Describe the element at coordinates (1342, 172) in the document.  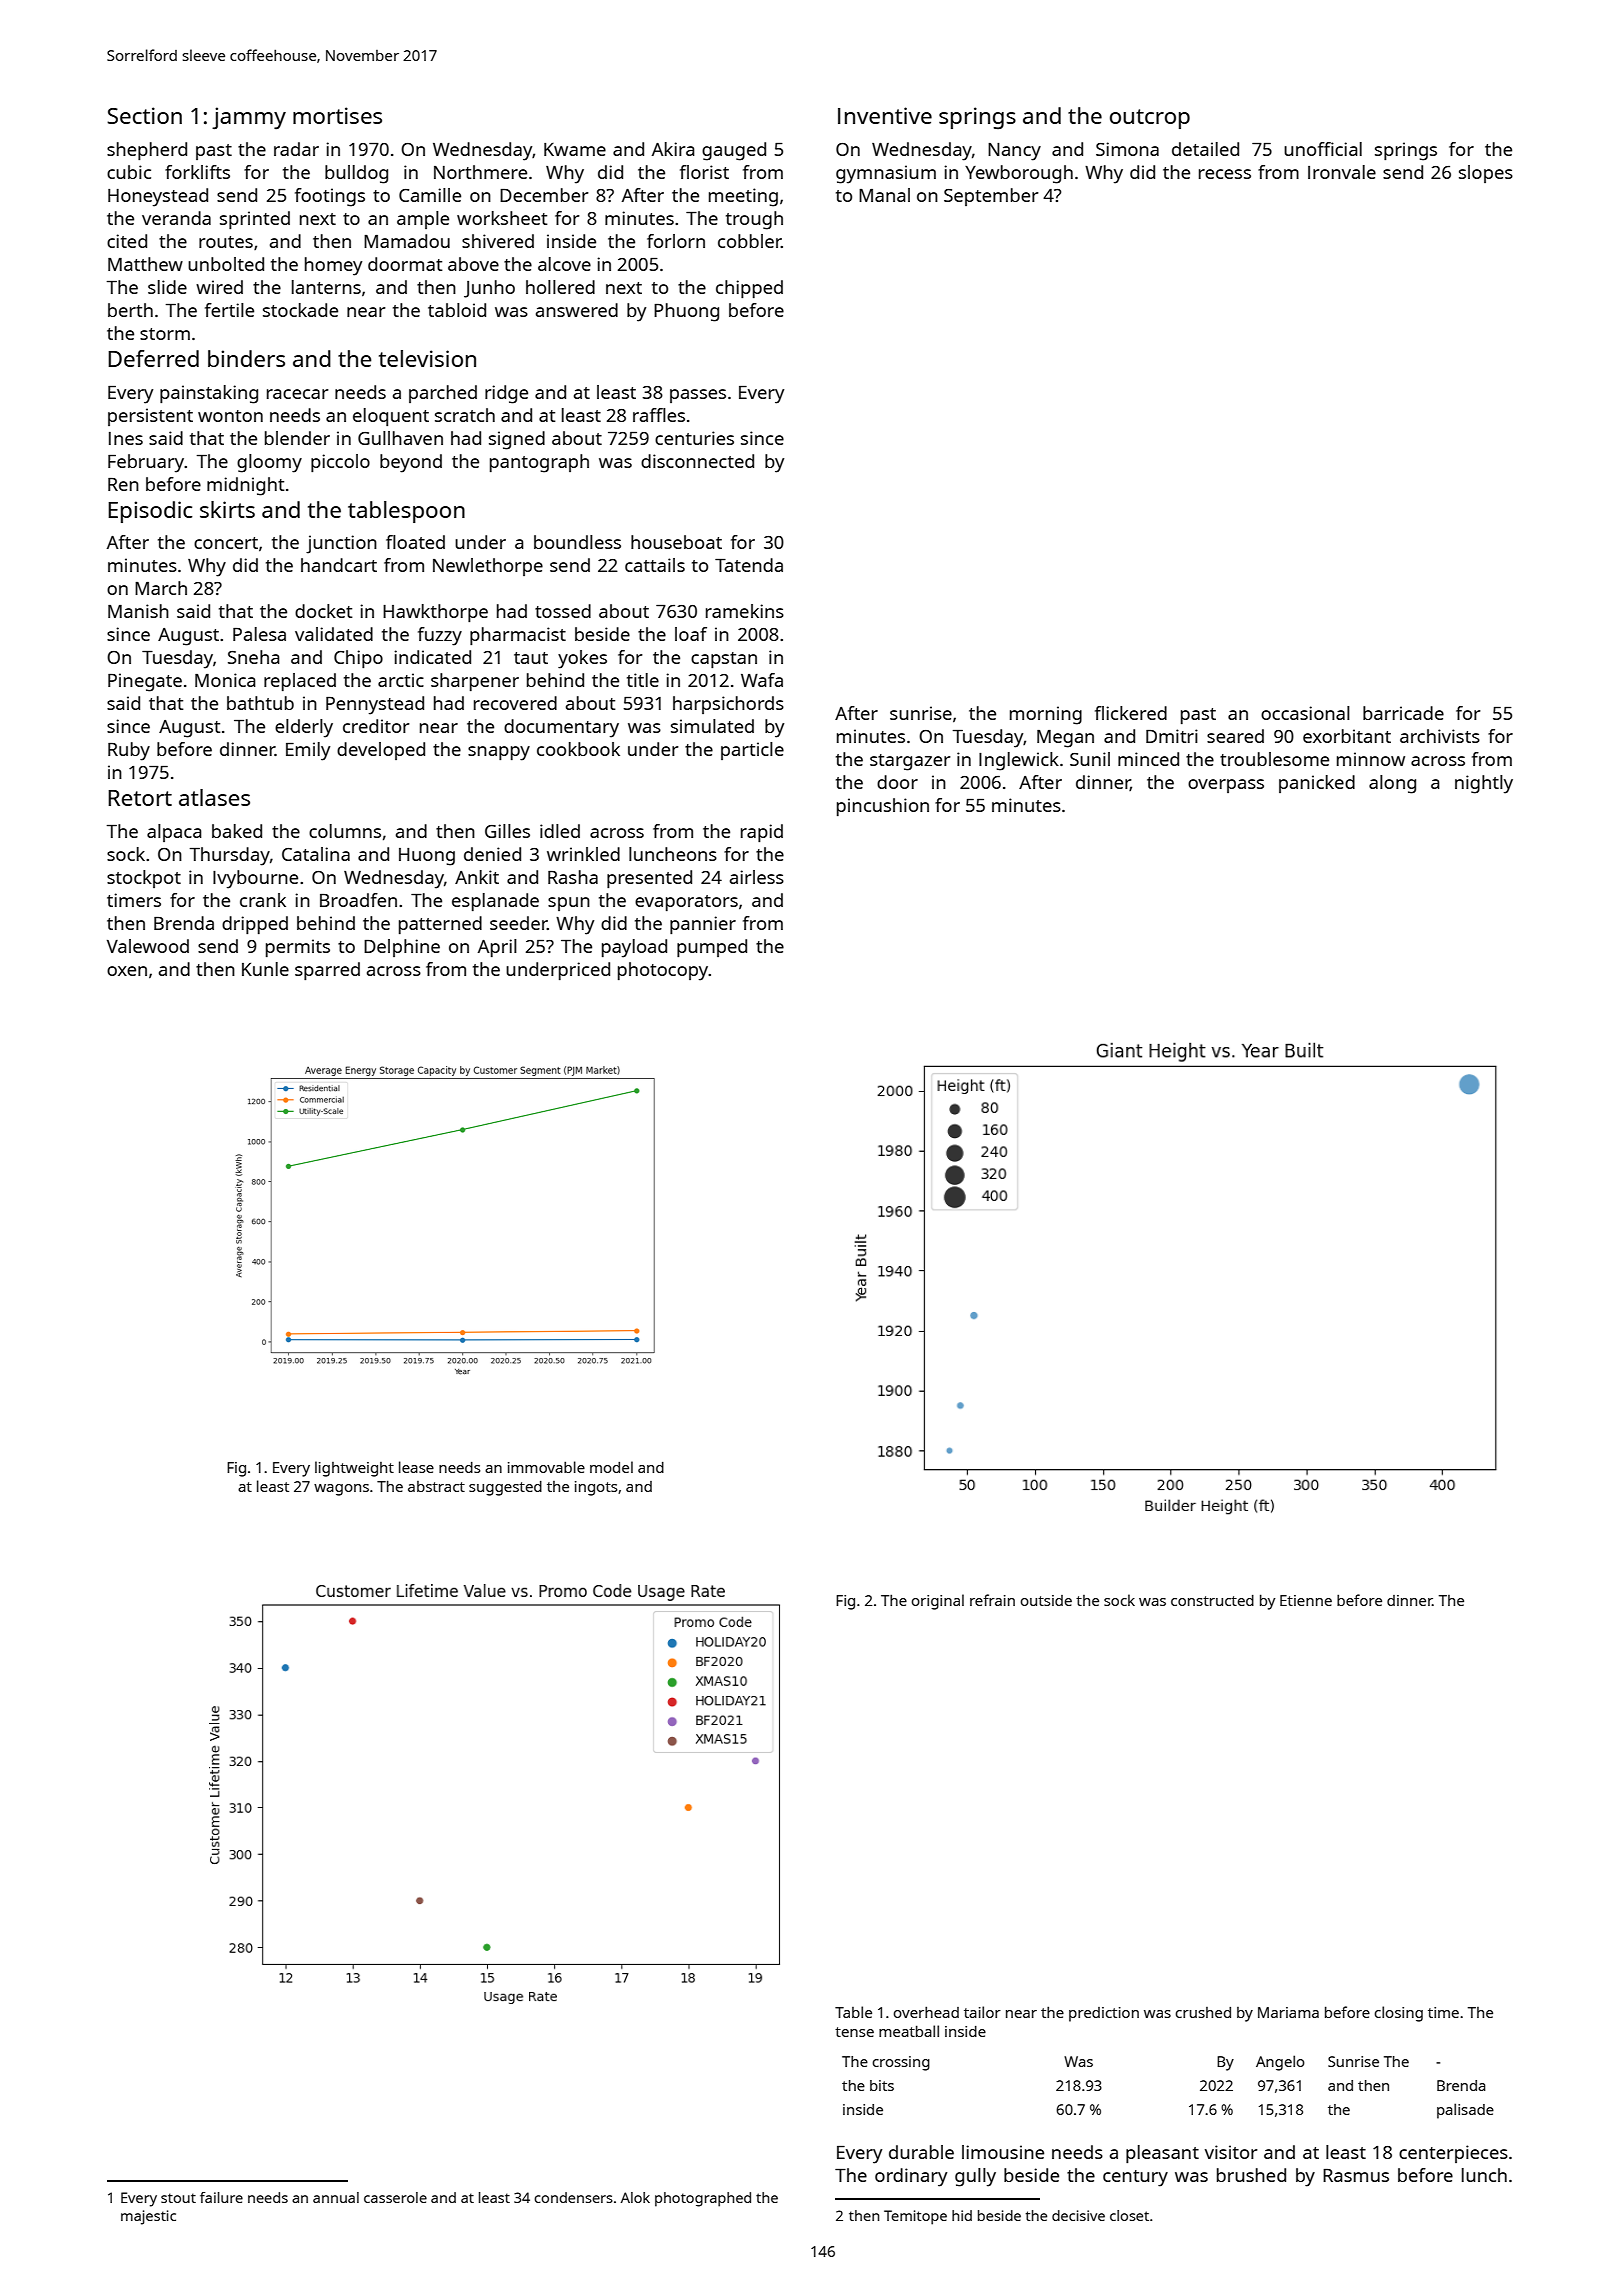
I see `Ironvale` at that location.
